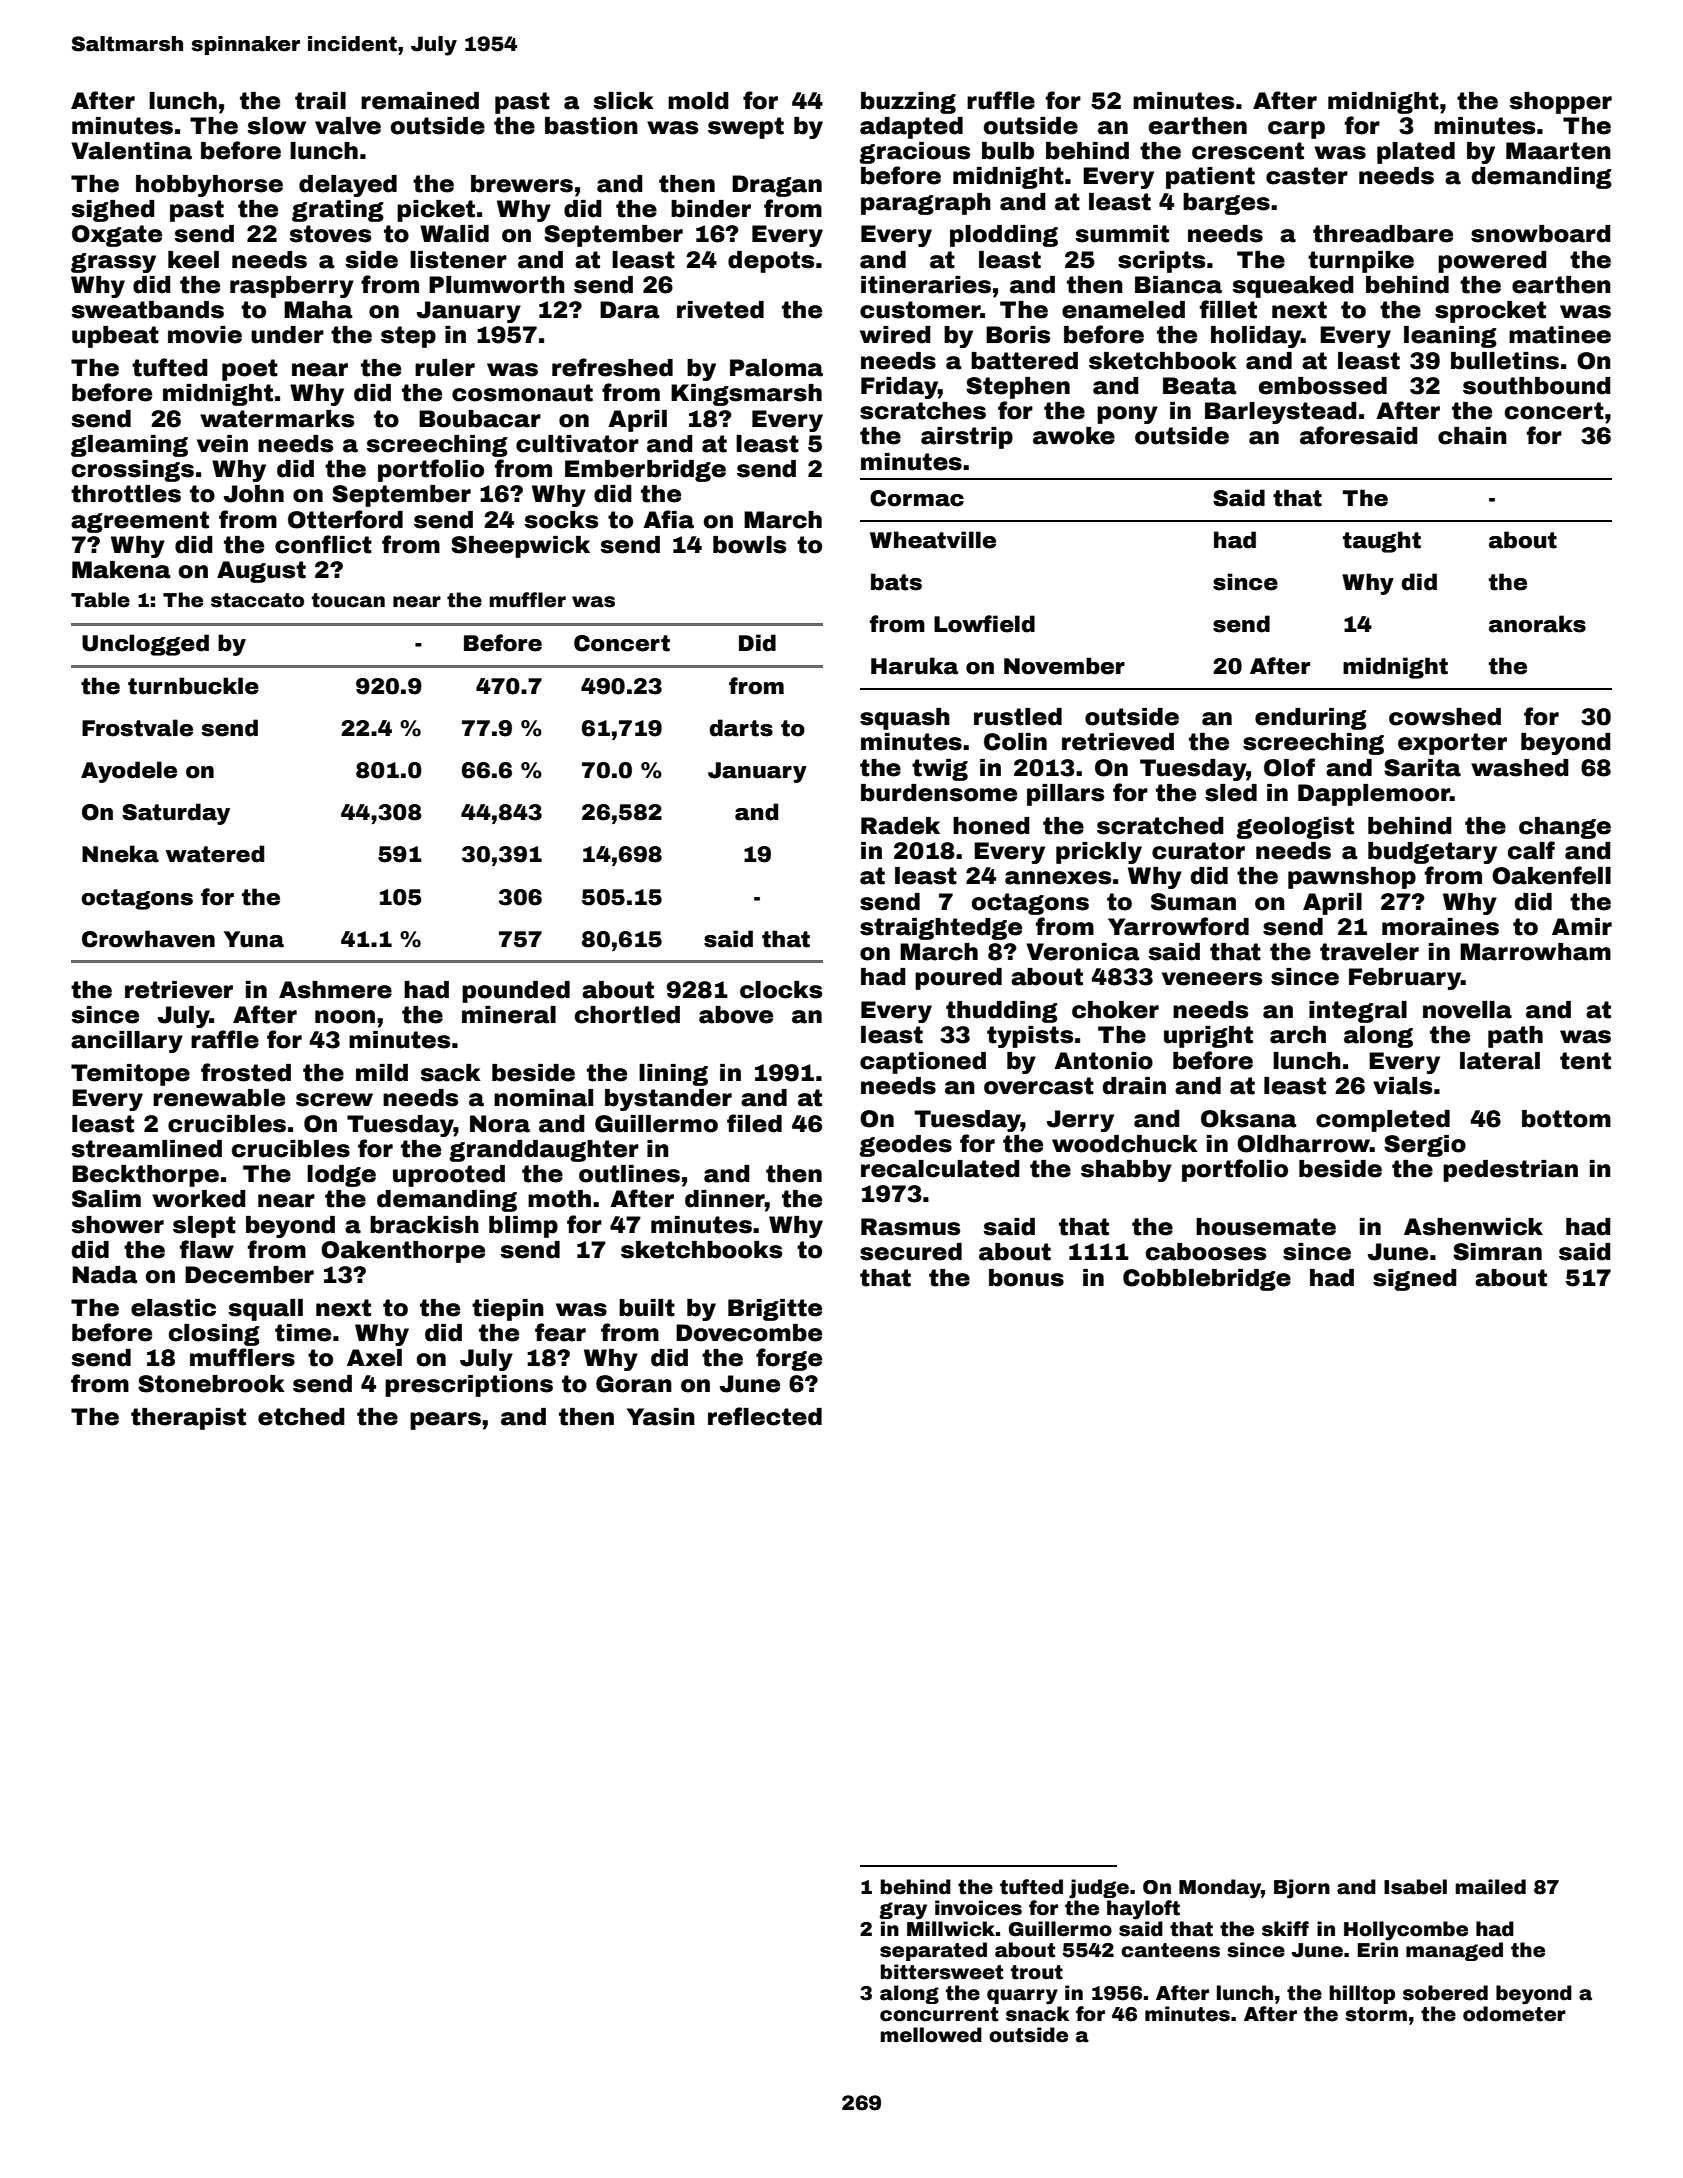  Describe the element at coordinates (1001, 100) in the document. I see `ruffle` at that location.
